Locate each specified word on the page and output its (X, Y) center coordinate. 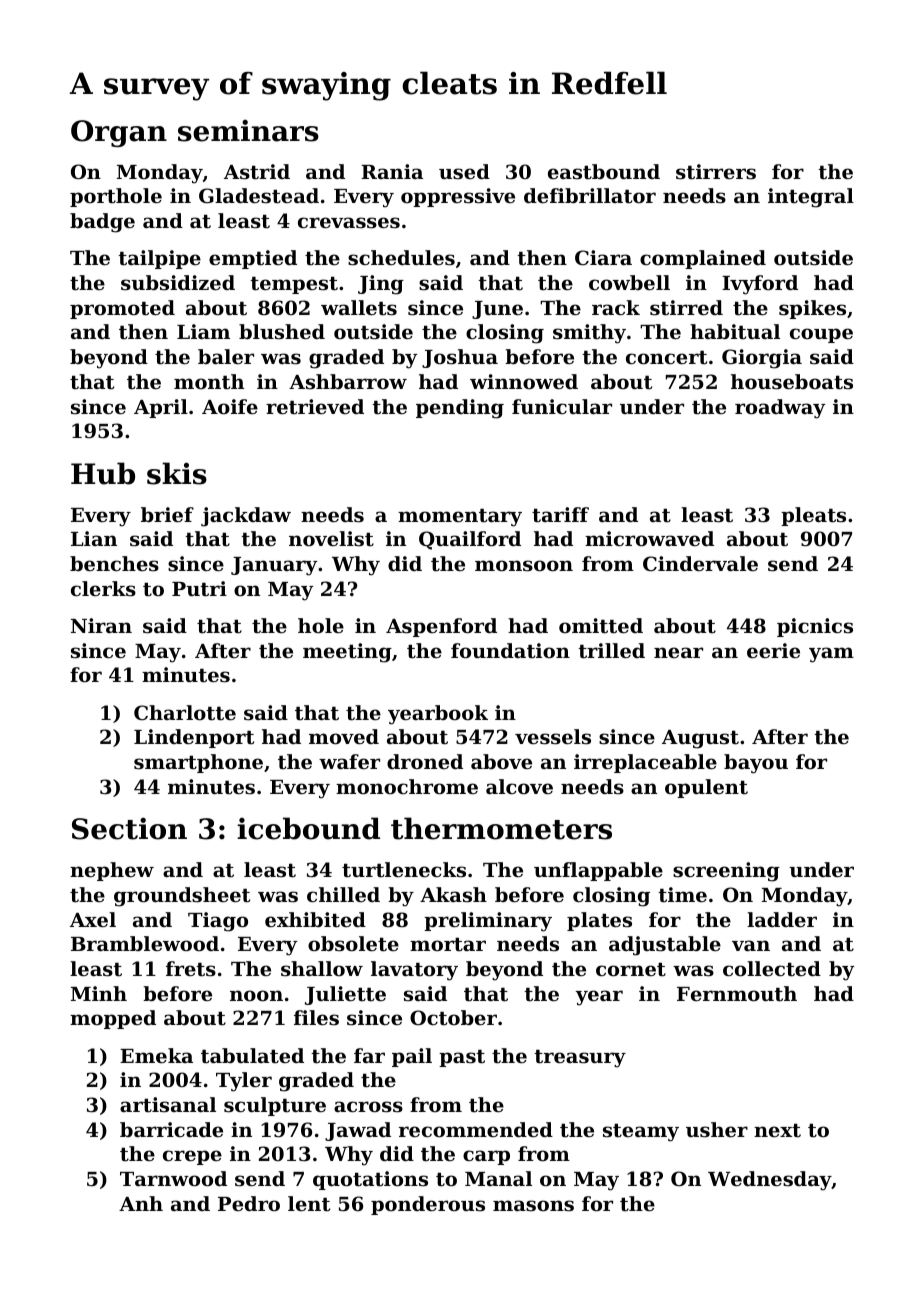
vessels (553, 737)
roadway (780, 409)
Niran (101, 625)
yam (831, 655)
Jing (381, 285)
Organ (119, 133)
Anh (141, 1203)
